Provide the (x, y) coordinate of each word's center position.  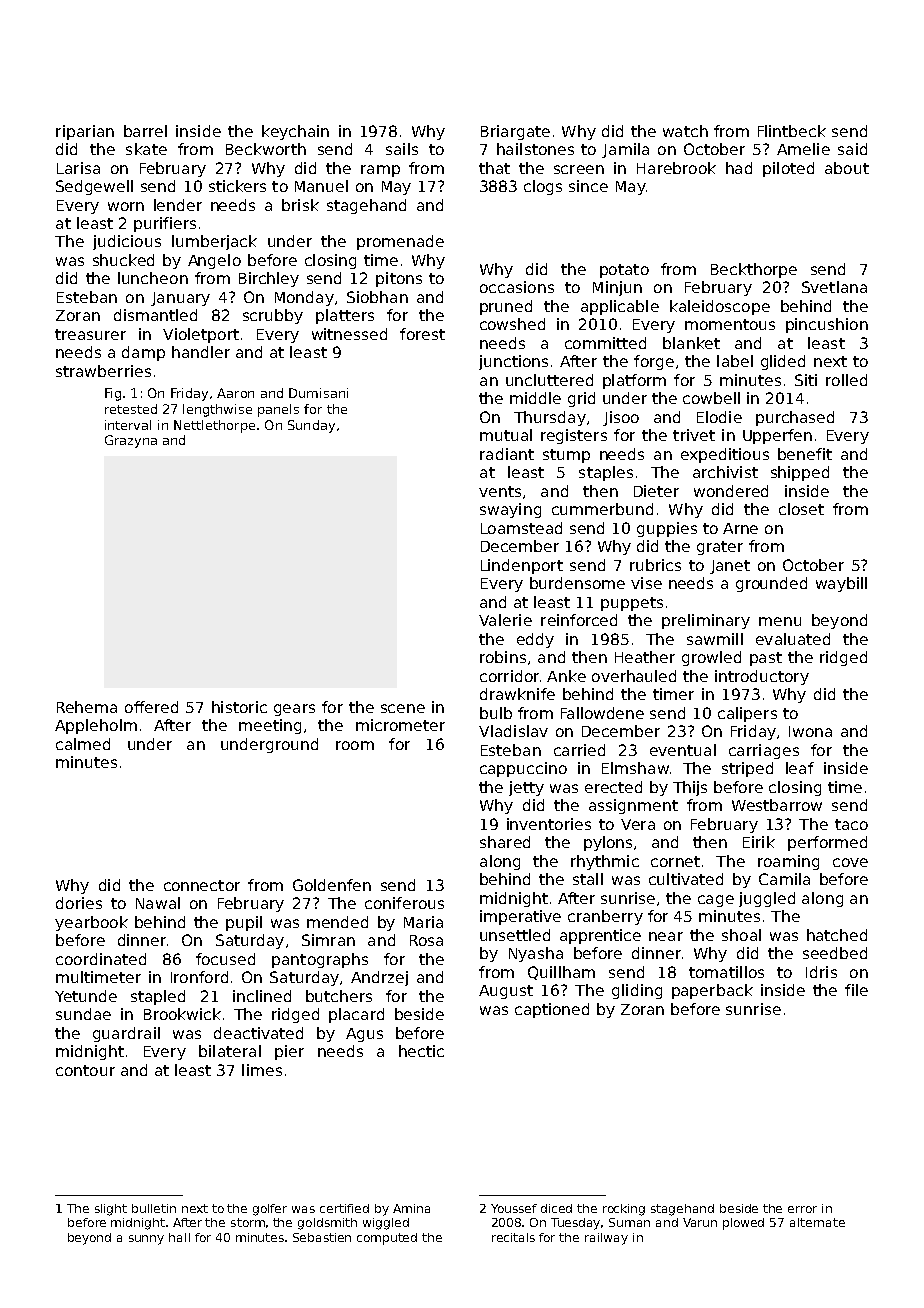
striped (747, 769)
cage (716, 901)
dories (79, 903)
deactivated (258, 1033)
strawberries (103, 371)
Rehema (87, 707)
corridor (509, 676)
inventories (549, 824)
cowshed (512, 324)
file (856, 990)
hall (179, 1237)
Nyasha (536, 954)
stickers (237, 186)
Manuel (321, 186)
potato (624, 271)
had (739, 168)
